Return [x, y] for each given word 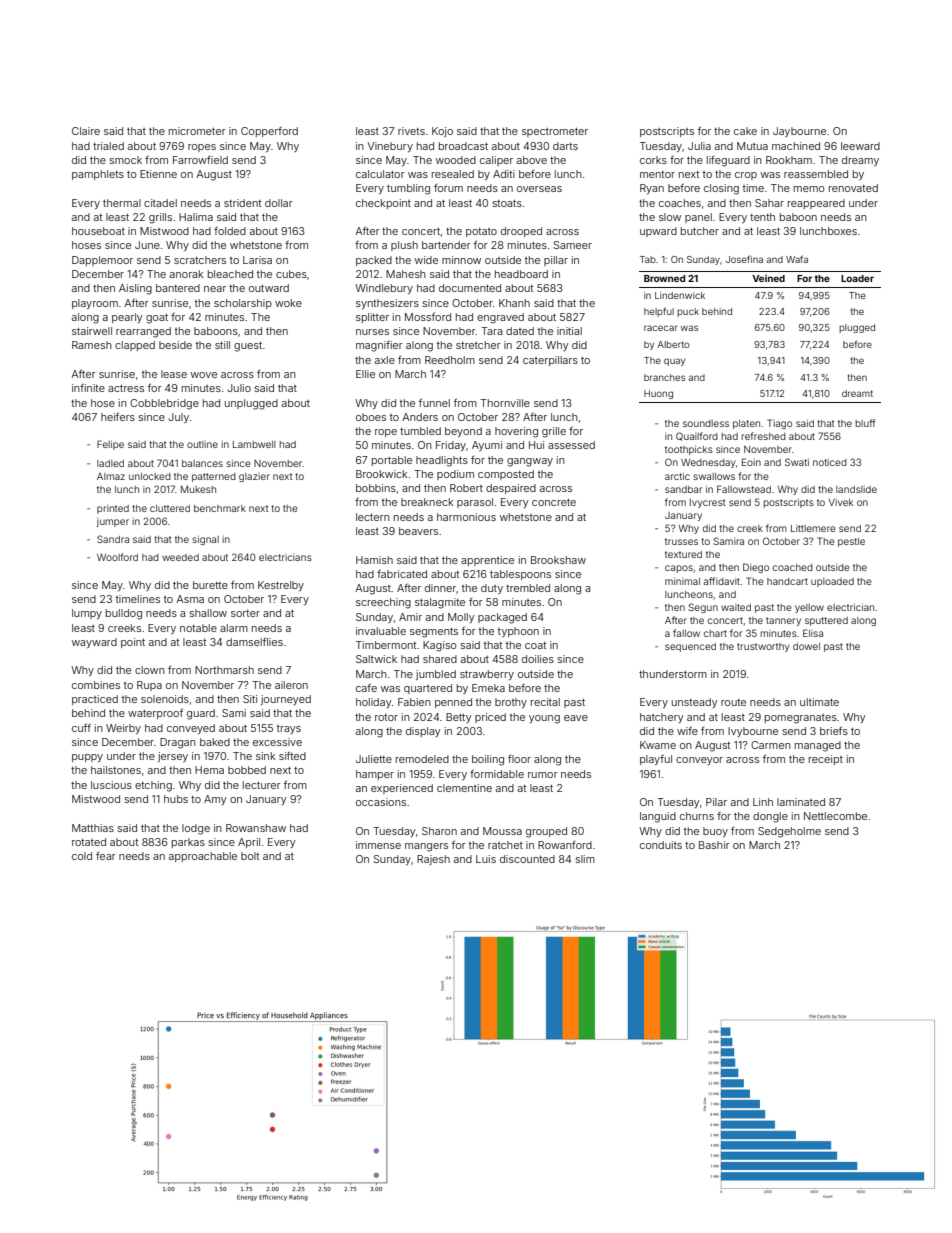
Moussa [502, 831]
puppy [87, 758]
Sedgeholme [789, 832]
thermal [122, 203]
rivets [411, 131]
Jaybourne [799, 132]
